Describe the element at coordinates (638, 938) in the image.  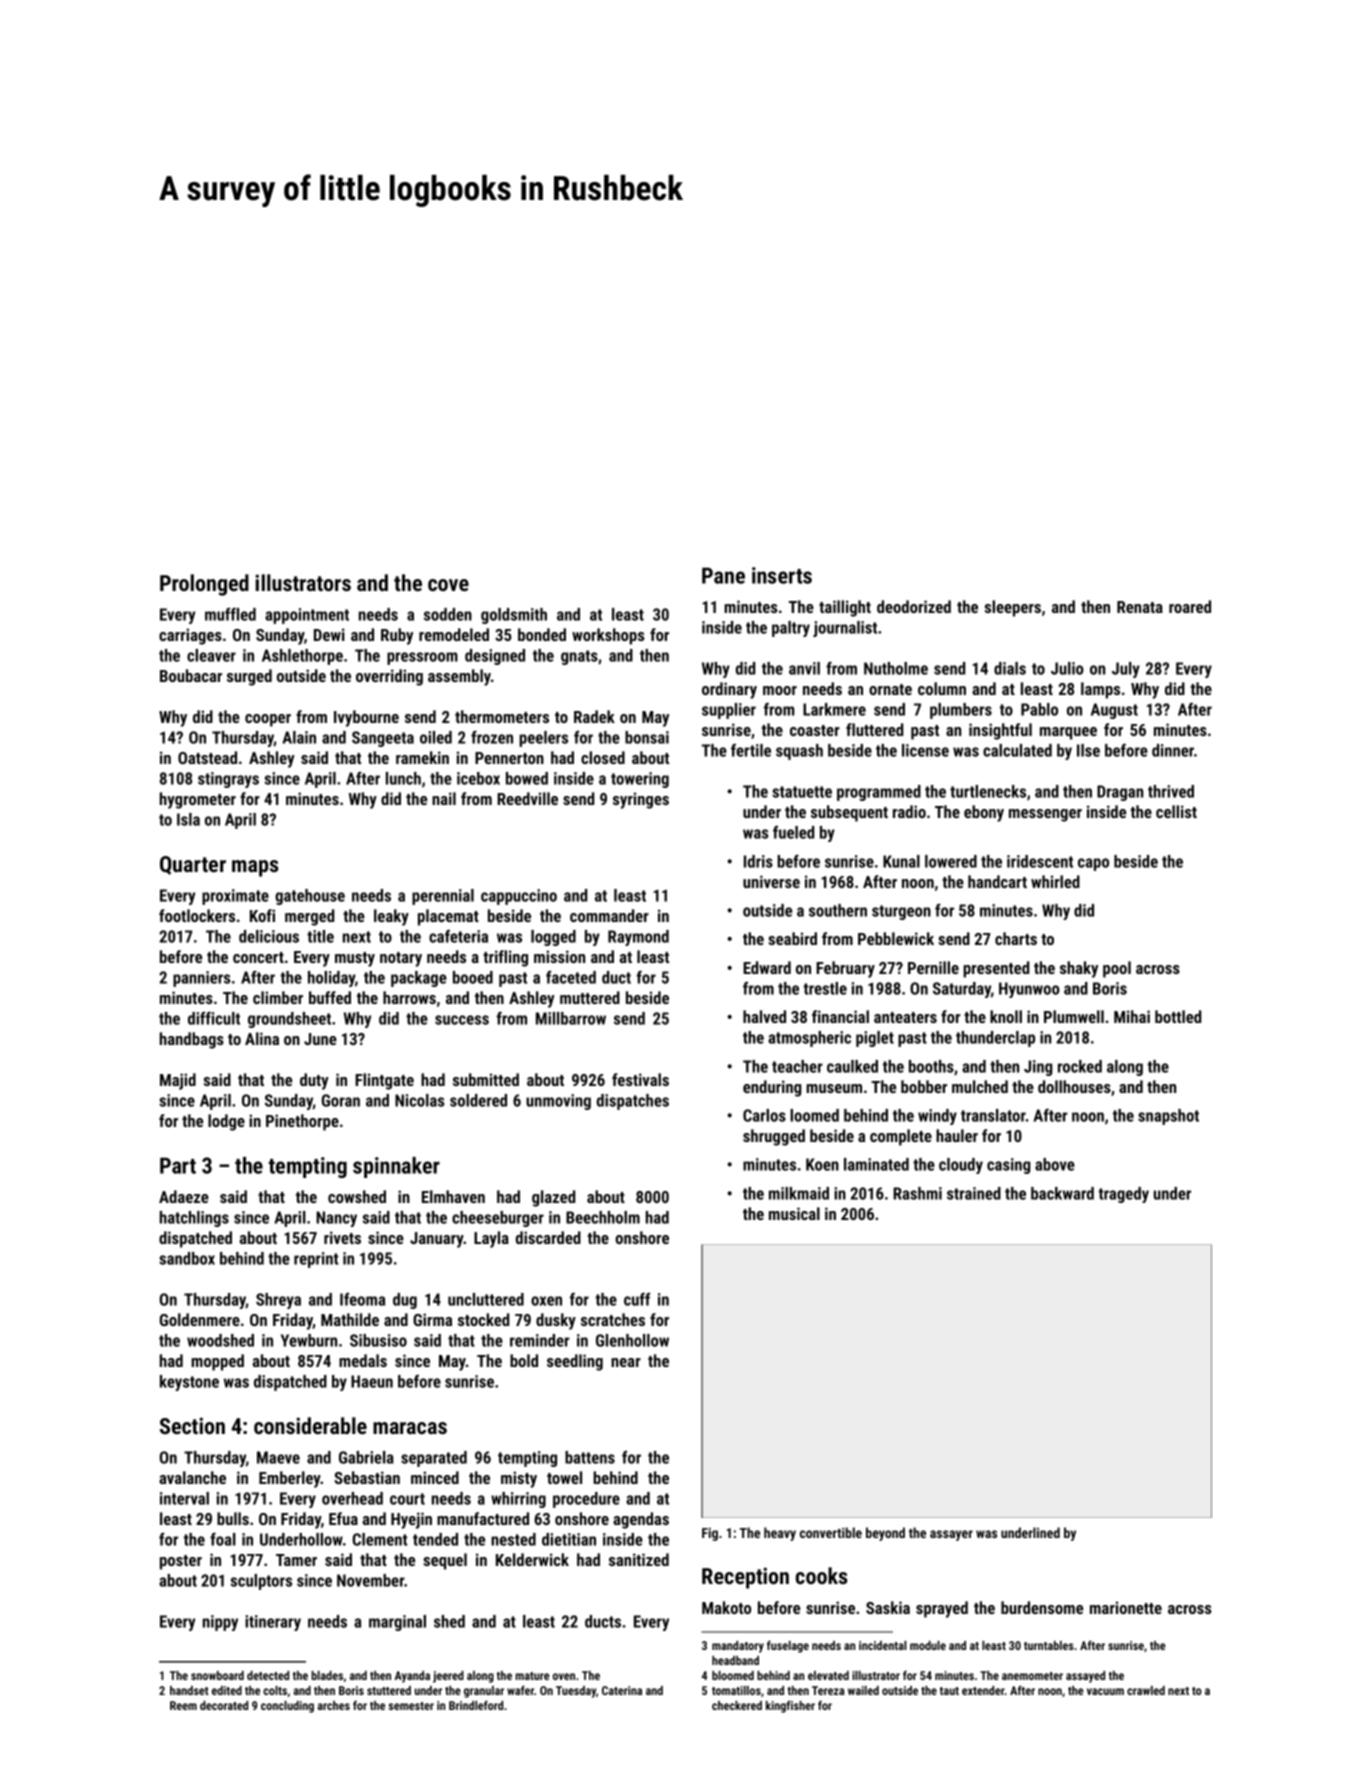
I see `Raymond` at that location.
